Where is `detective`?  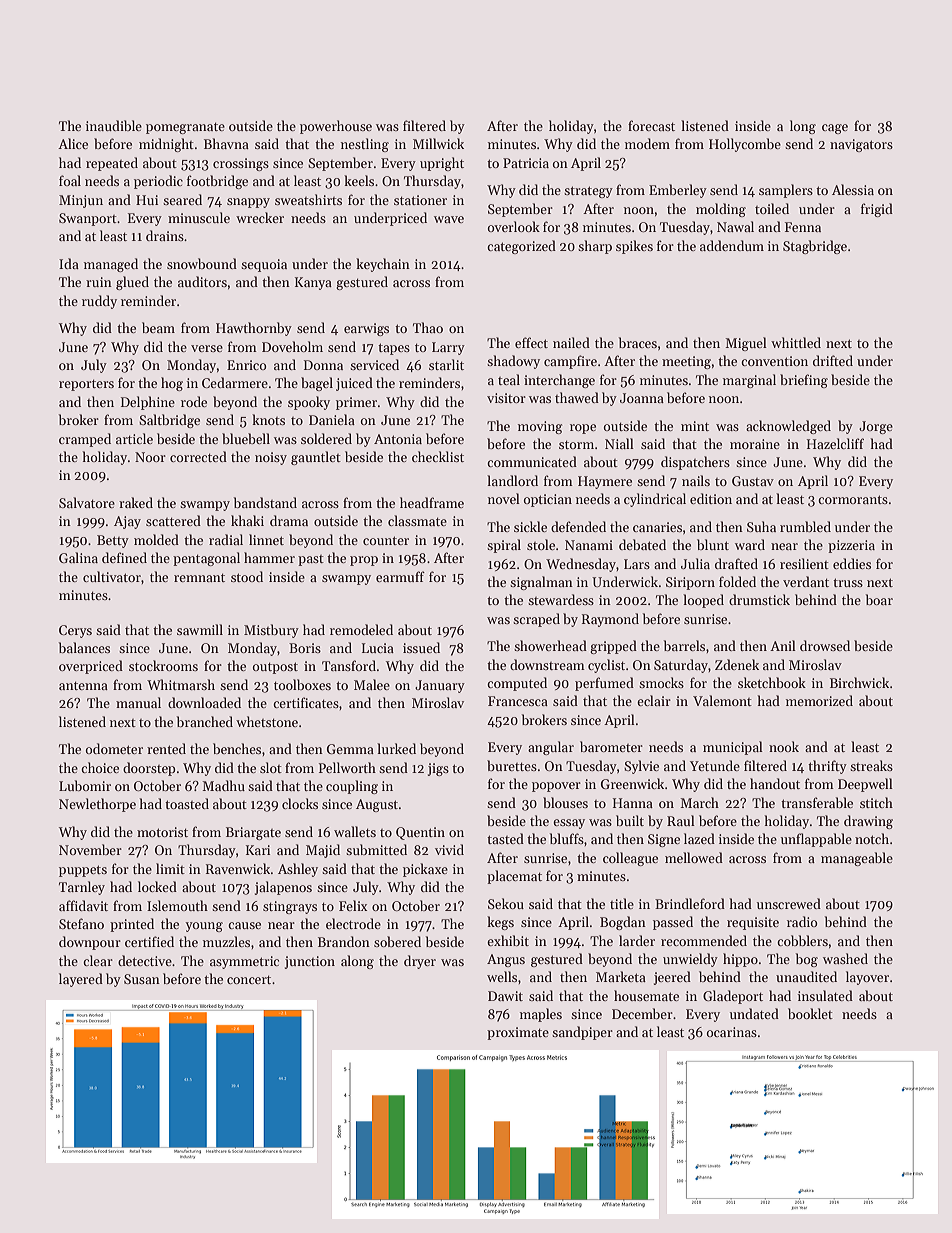
detective is located at coordinates (145, 960).
